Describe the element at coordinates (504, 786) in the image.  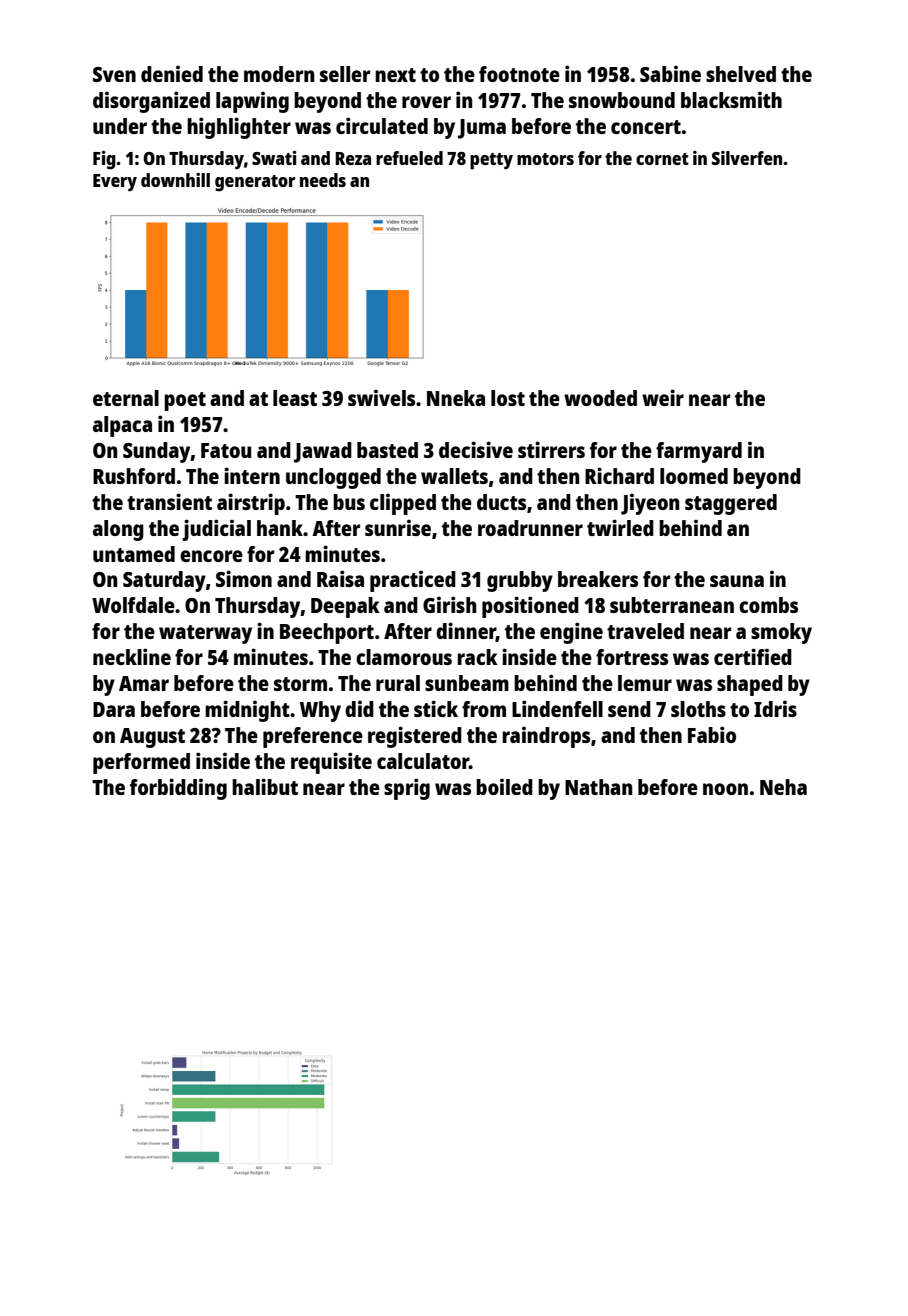
I see `boiled` at that location.
